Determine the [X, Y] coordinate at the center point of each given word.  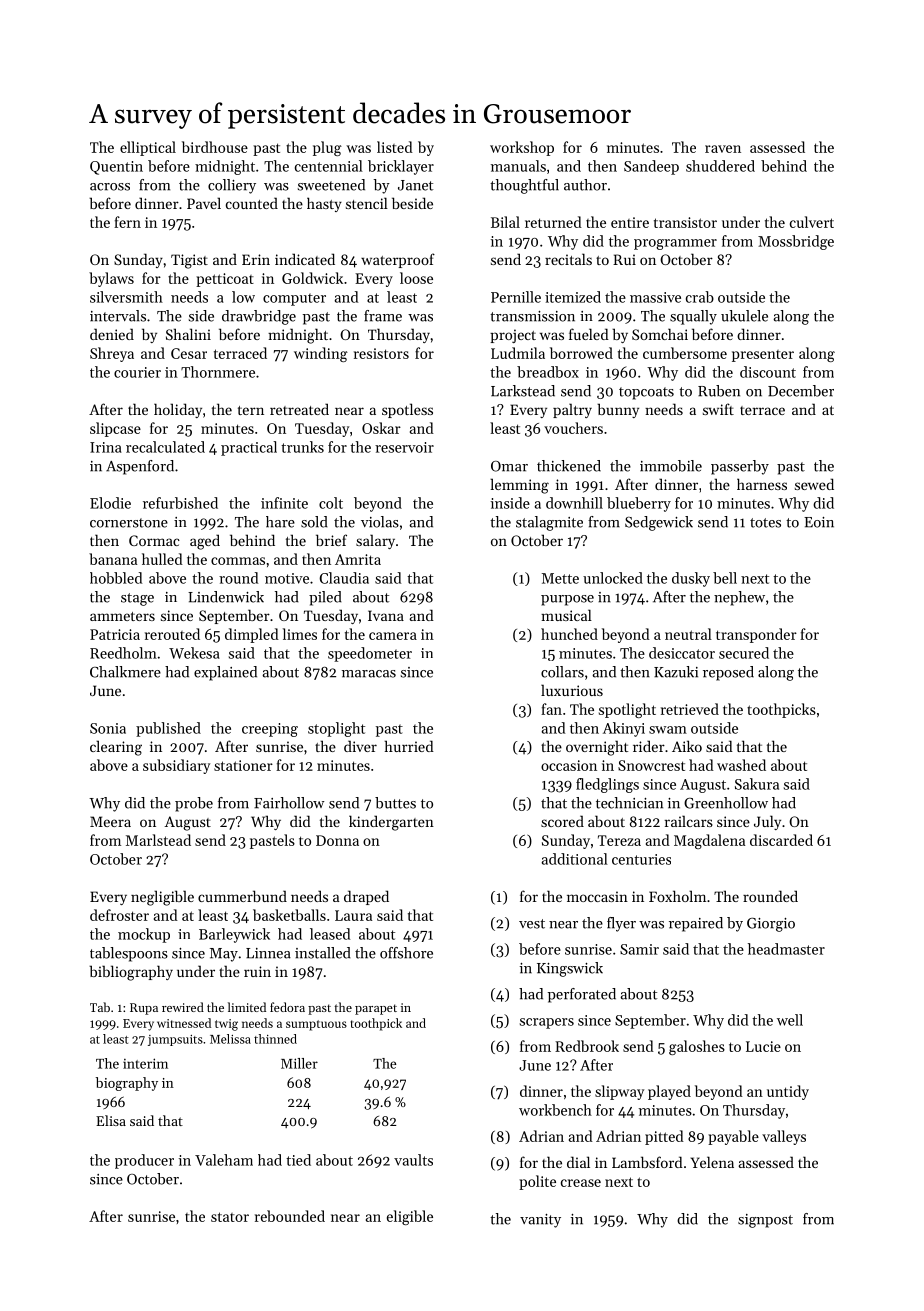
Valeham [224, 1160]
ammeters [122, 616]
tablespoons [129, 954]
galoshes [697, 1047]
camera [393, 636]
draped [366, 897]
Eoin [819, 522]
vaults [413, 1160]
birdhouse [215, 147]
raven [723, 149]
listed [395, 147]
